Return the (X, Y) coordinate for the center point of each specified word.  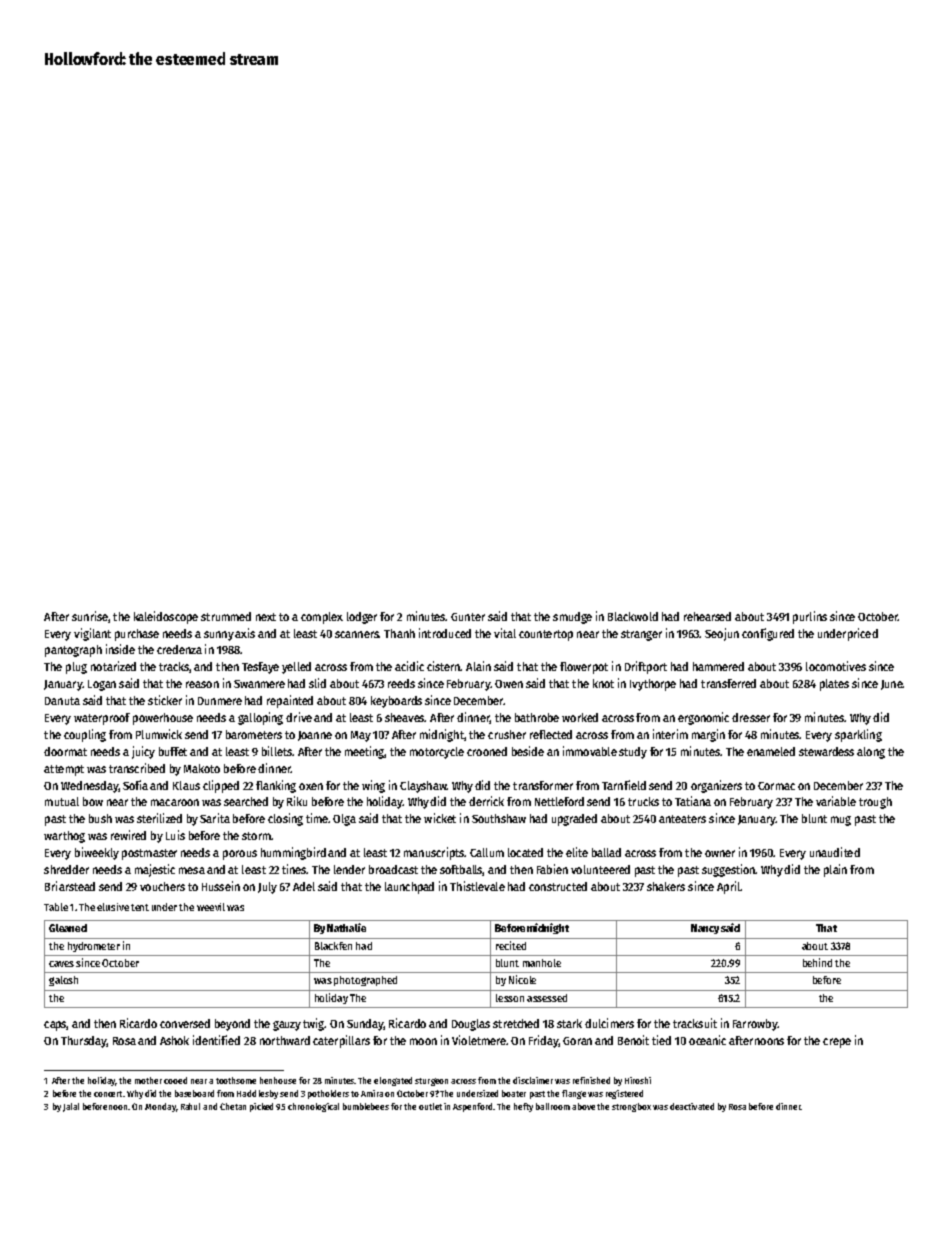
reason (202, 684)
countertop (546, 635)
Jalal (71, 1107)
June (892, 685)
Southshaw (499, 818)
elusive (113, 907)
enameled (771, 751)
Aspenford (472, 1107)
